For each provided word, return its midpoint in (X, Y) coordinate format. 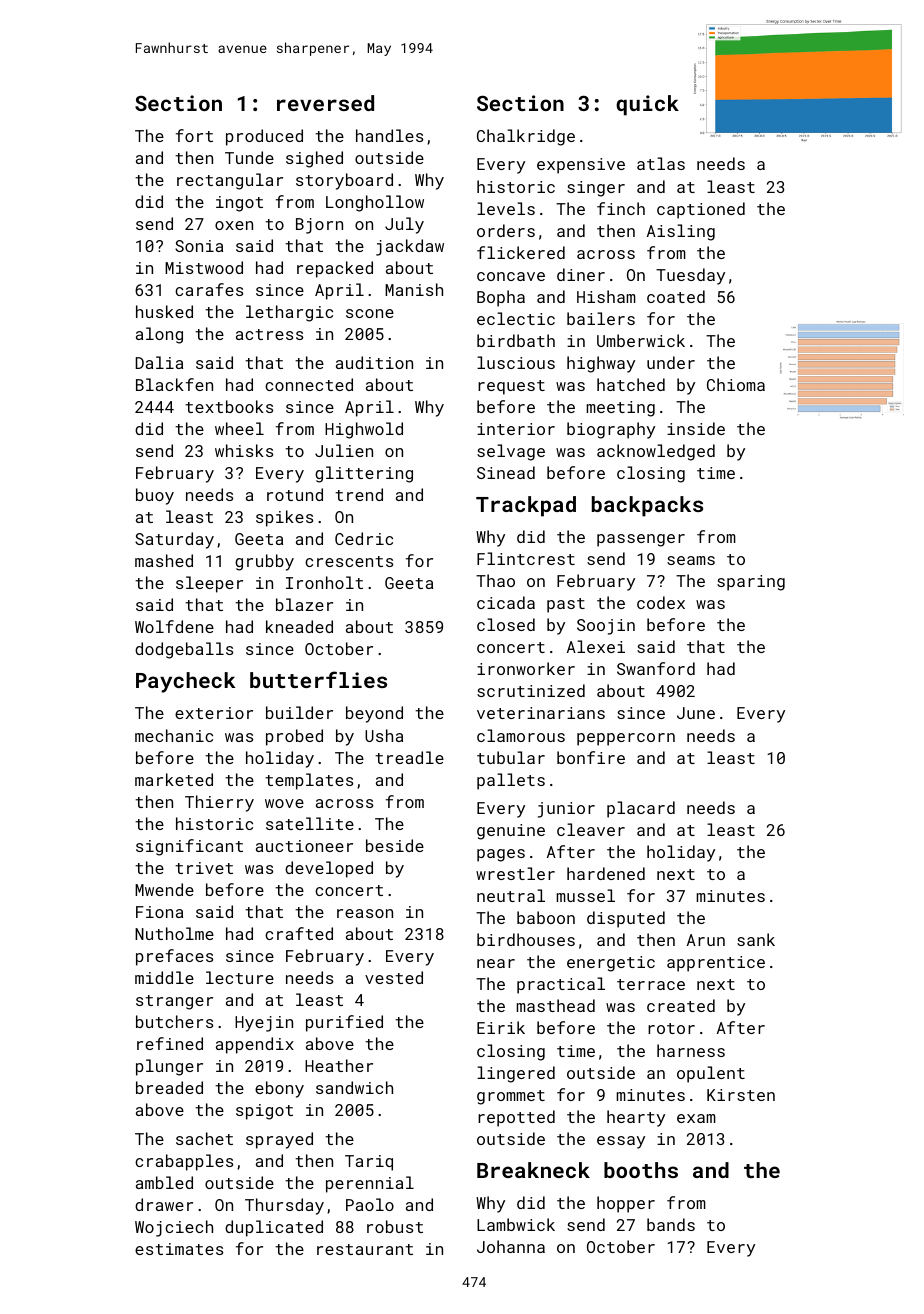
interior (516, 429)
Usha (384, 735)
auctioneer (304, 846)
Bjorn (319, 226)
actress (269, 334)
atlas (661, 163)
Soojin (606, 627)
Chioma (736, 384)
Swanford (656, 668)
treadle (409, 757)
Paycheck (186, 682)
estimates (179, 1249)
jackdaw (410, 247)
